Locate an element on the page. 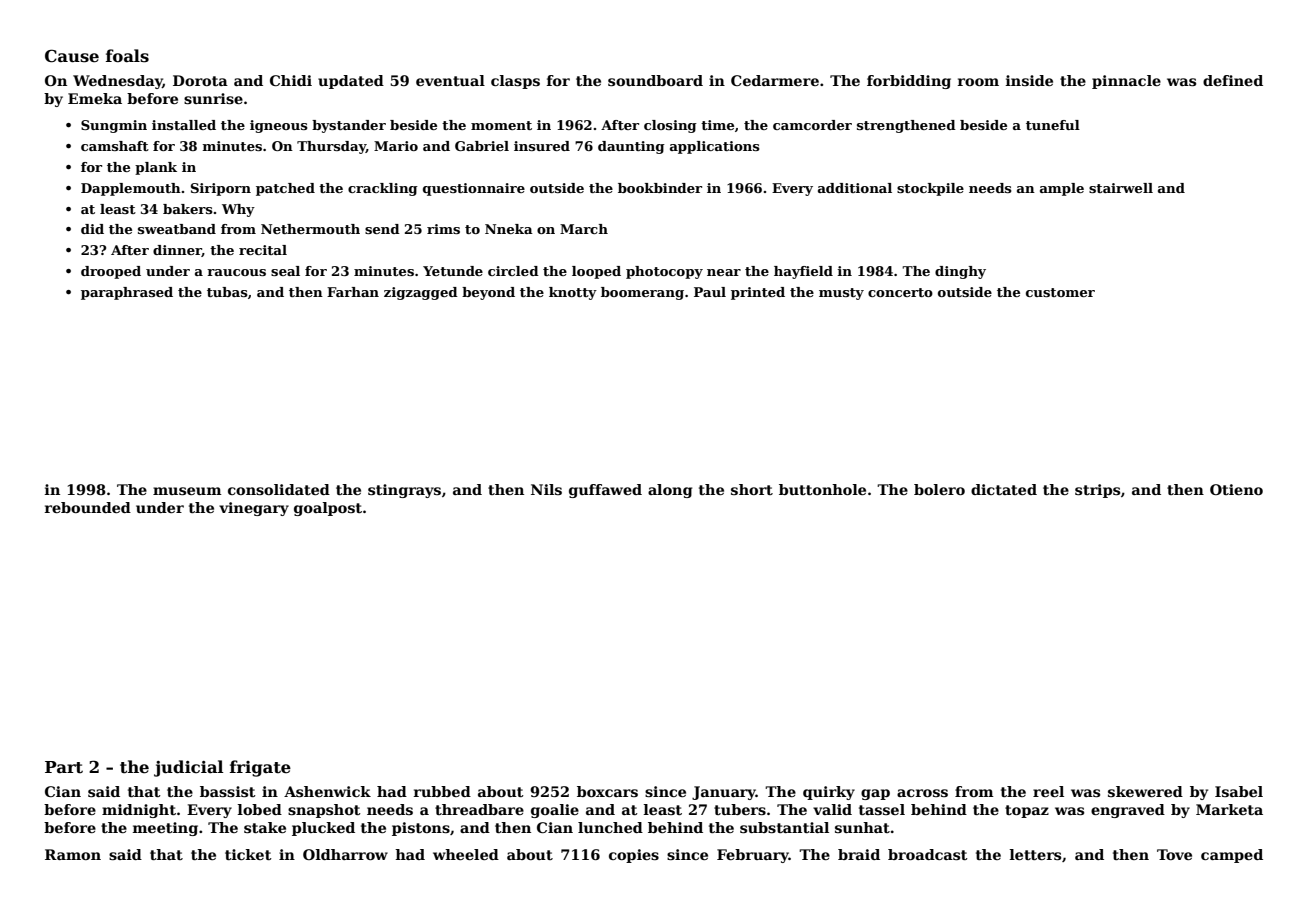 Image resolution: width=1308 pixels, height=924 pixels. foals is located at coordinates (127, 56).
